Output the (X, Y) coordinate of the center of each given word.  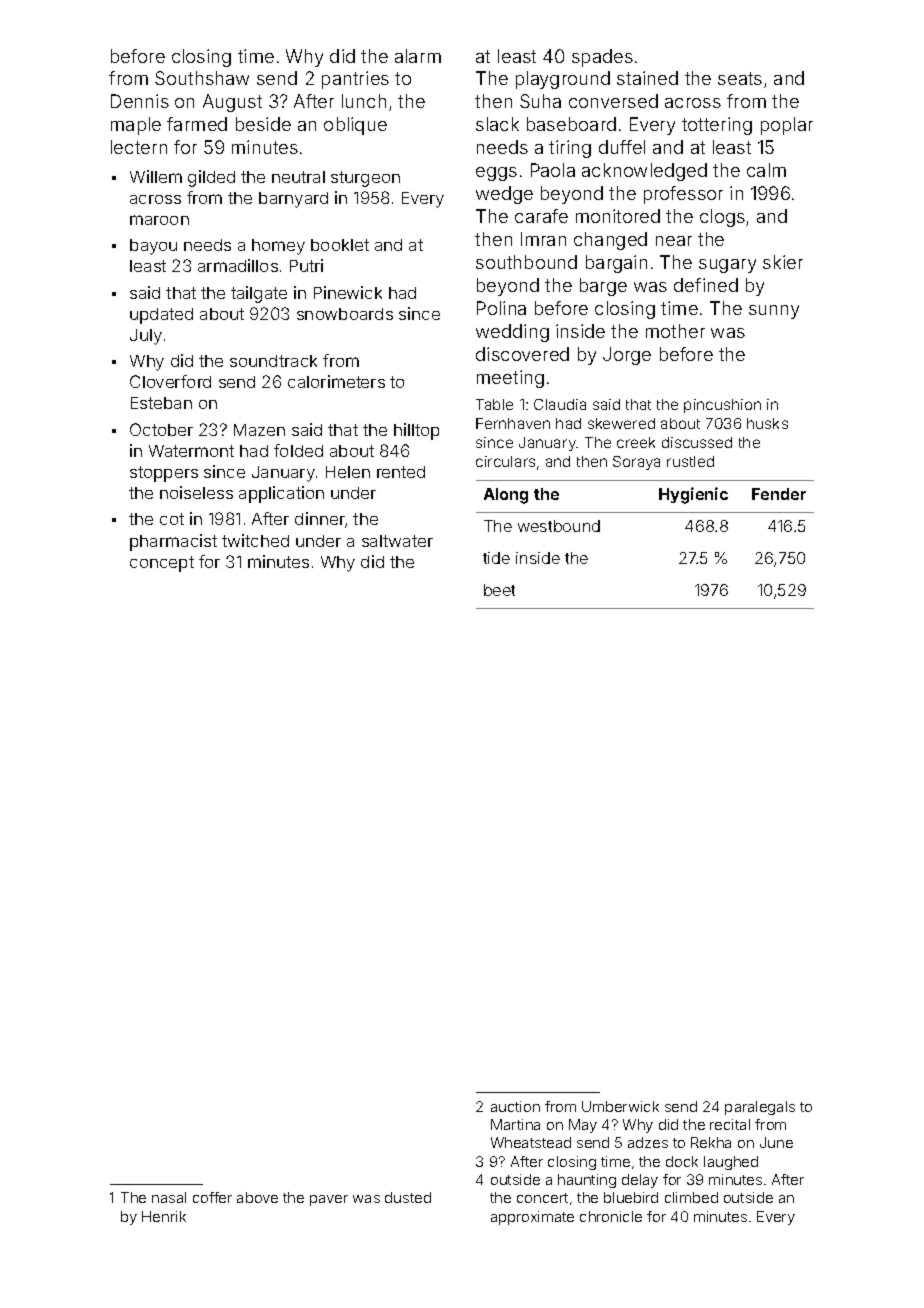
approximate (532, 1218)
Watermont (191, 451)
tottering (717, 126)
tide (496, 558)
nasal (169, 1197)
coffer (212, 1197)
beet (499, 590)
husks (767, 423)
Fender (779, 494)
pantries (355, 80)
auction (515, 1106)
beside (263, 124)
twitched (255, 540)
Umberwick (620, 1106)
